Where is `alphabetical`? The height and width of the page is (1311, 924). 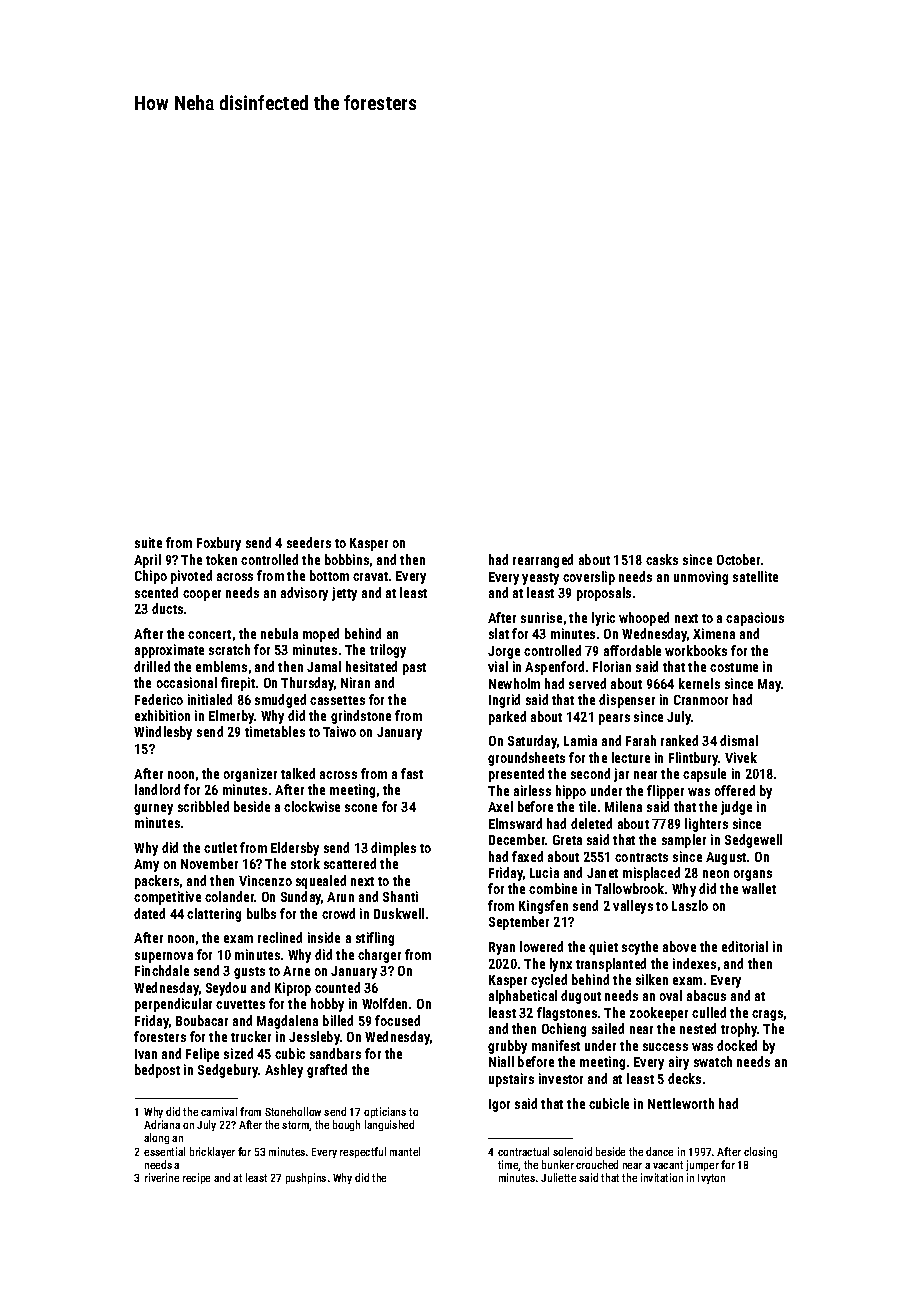 alphabetical is located at coordinates (523, 997).
